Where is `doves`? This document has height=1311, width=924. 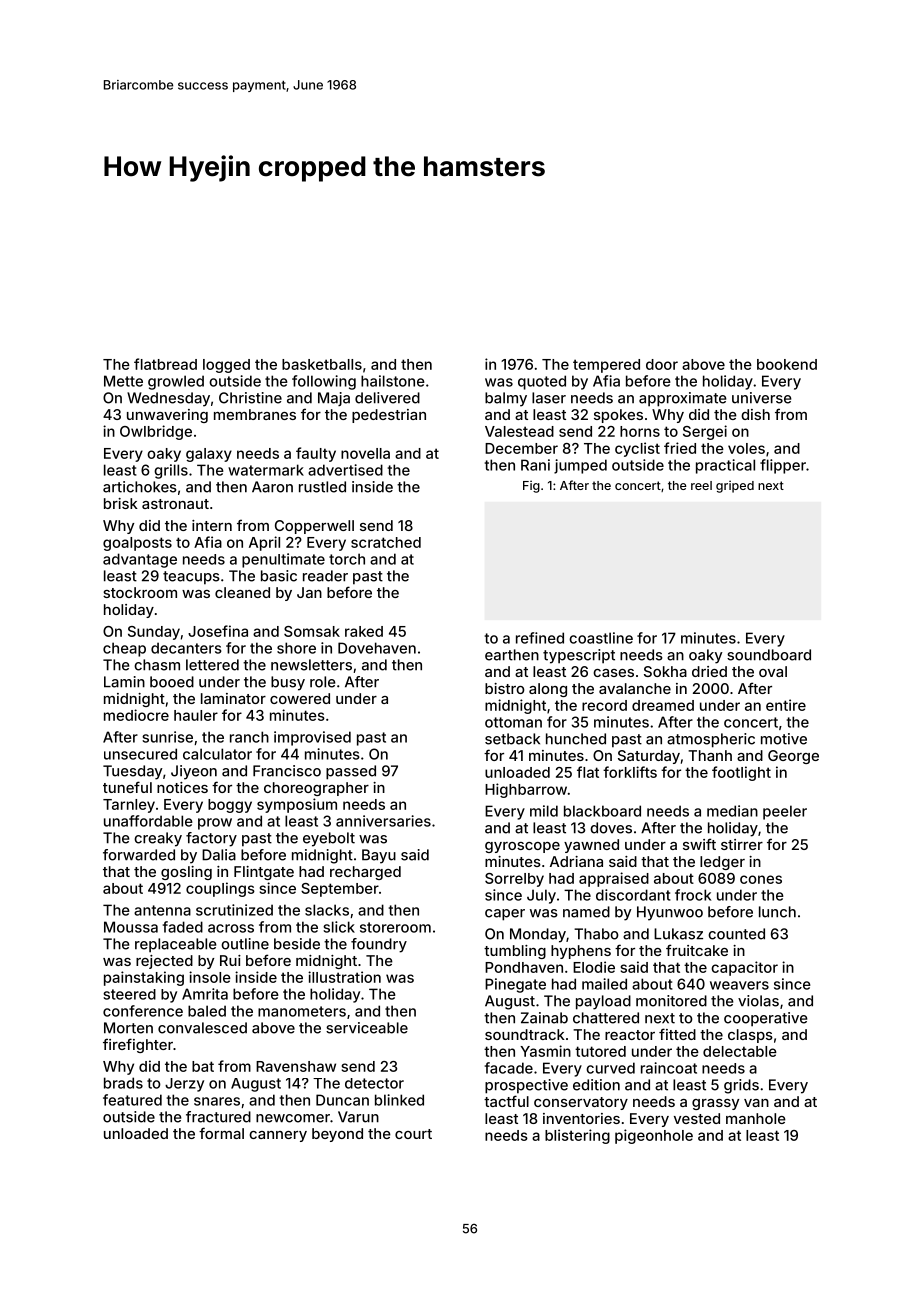
doves is located at coordinates (611, 828).
